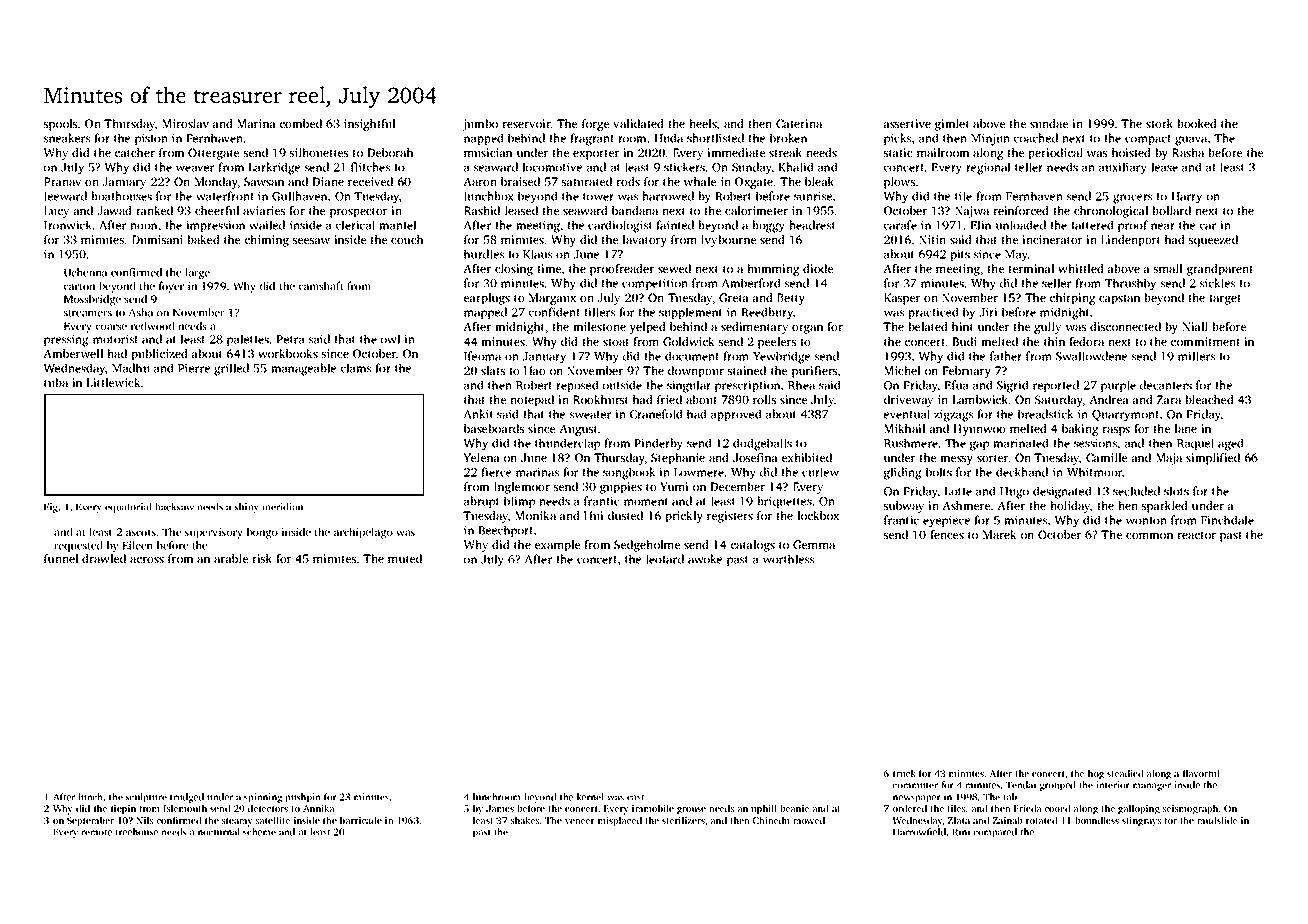  What do you see at coordinates (405, 558) in the screenshot?
I see `muted` at bounding box center [405, 558].
